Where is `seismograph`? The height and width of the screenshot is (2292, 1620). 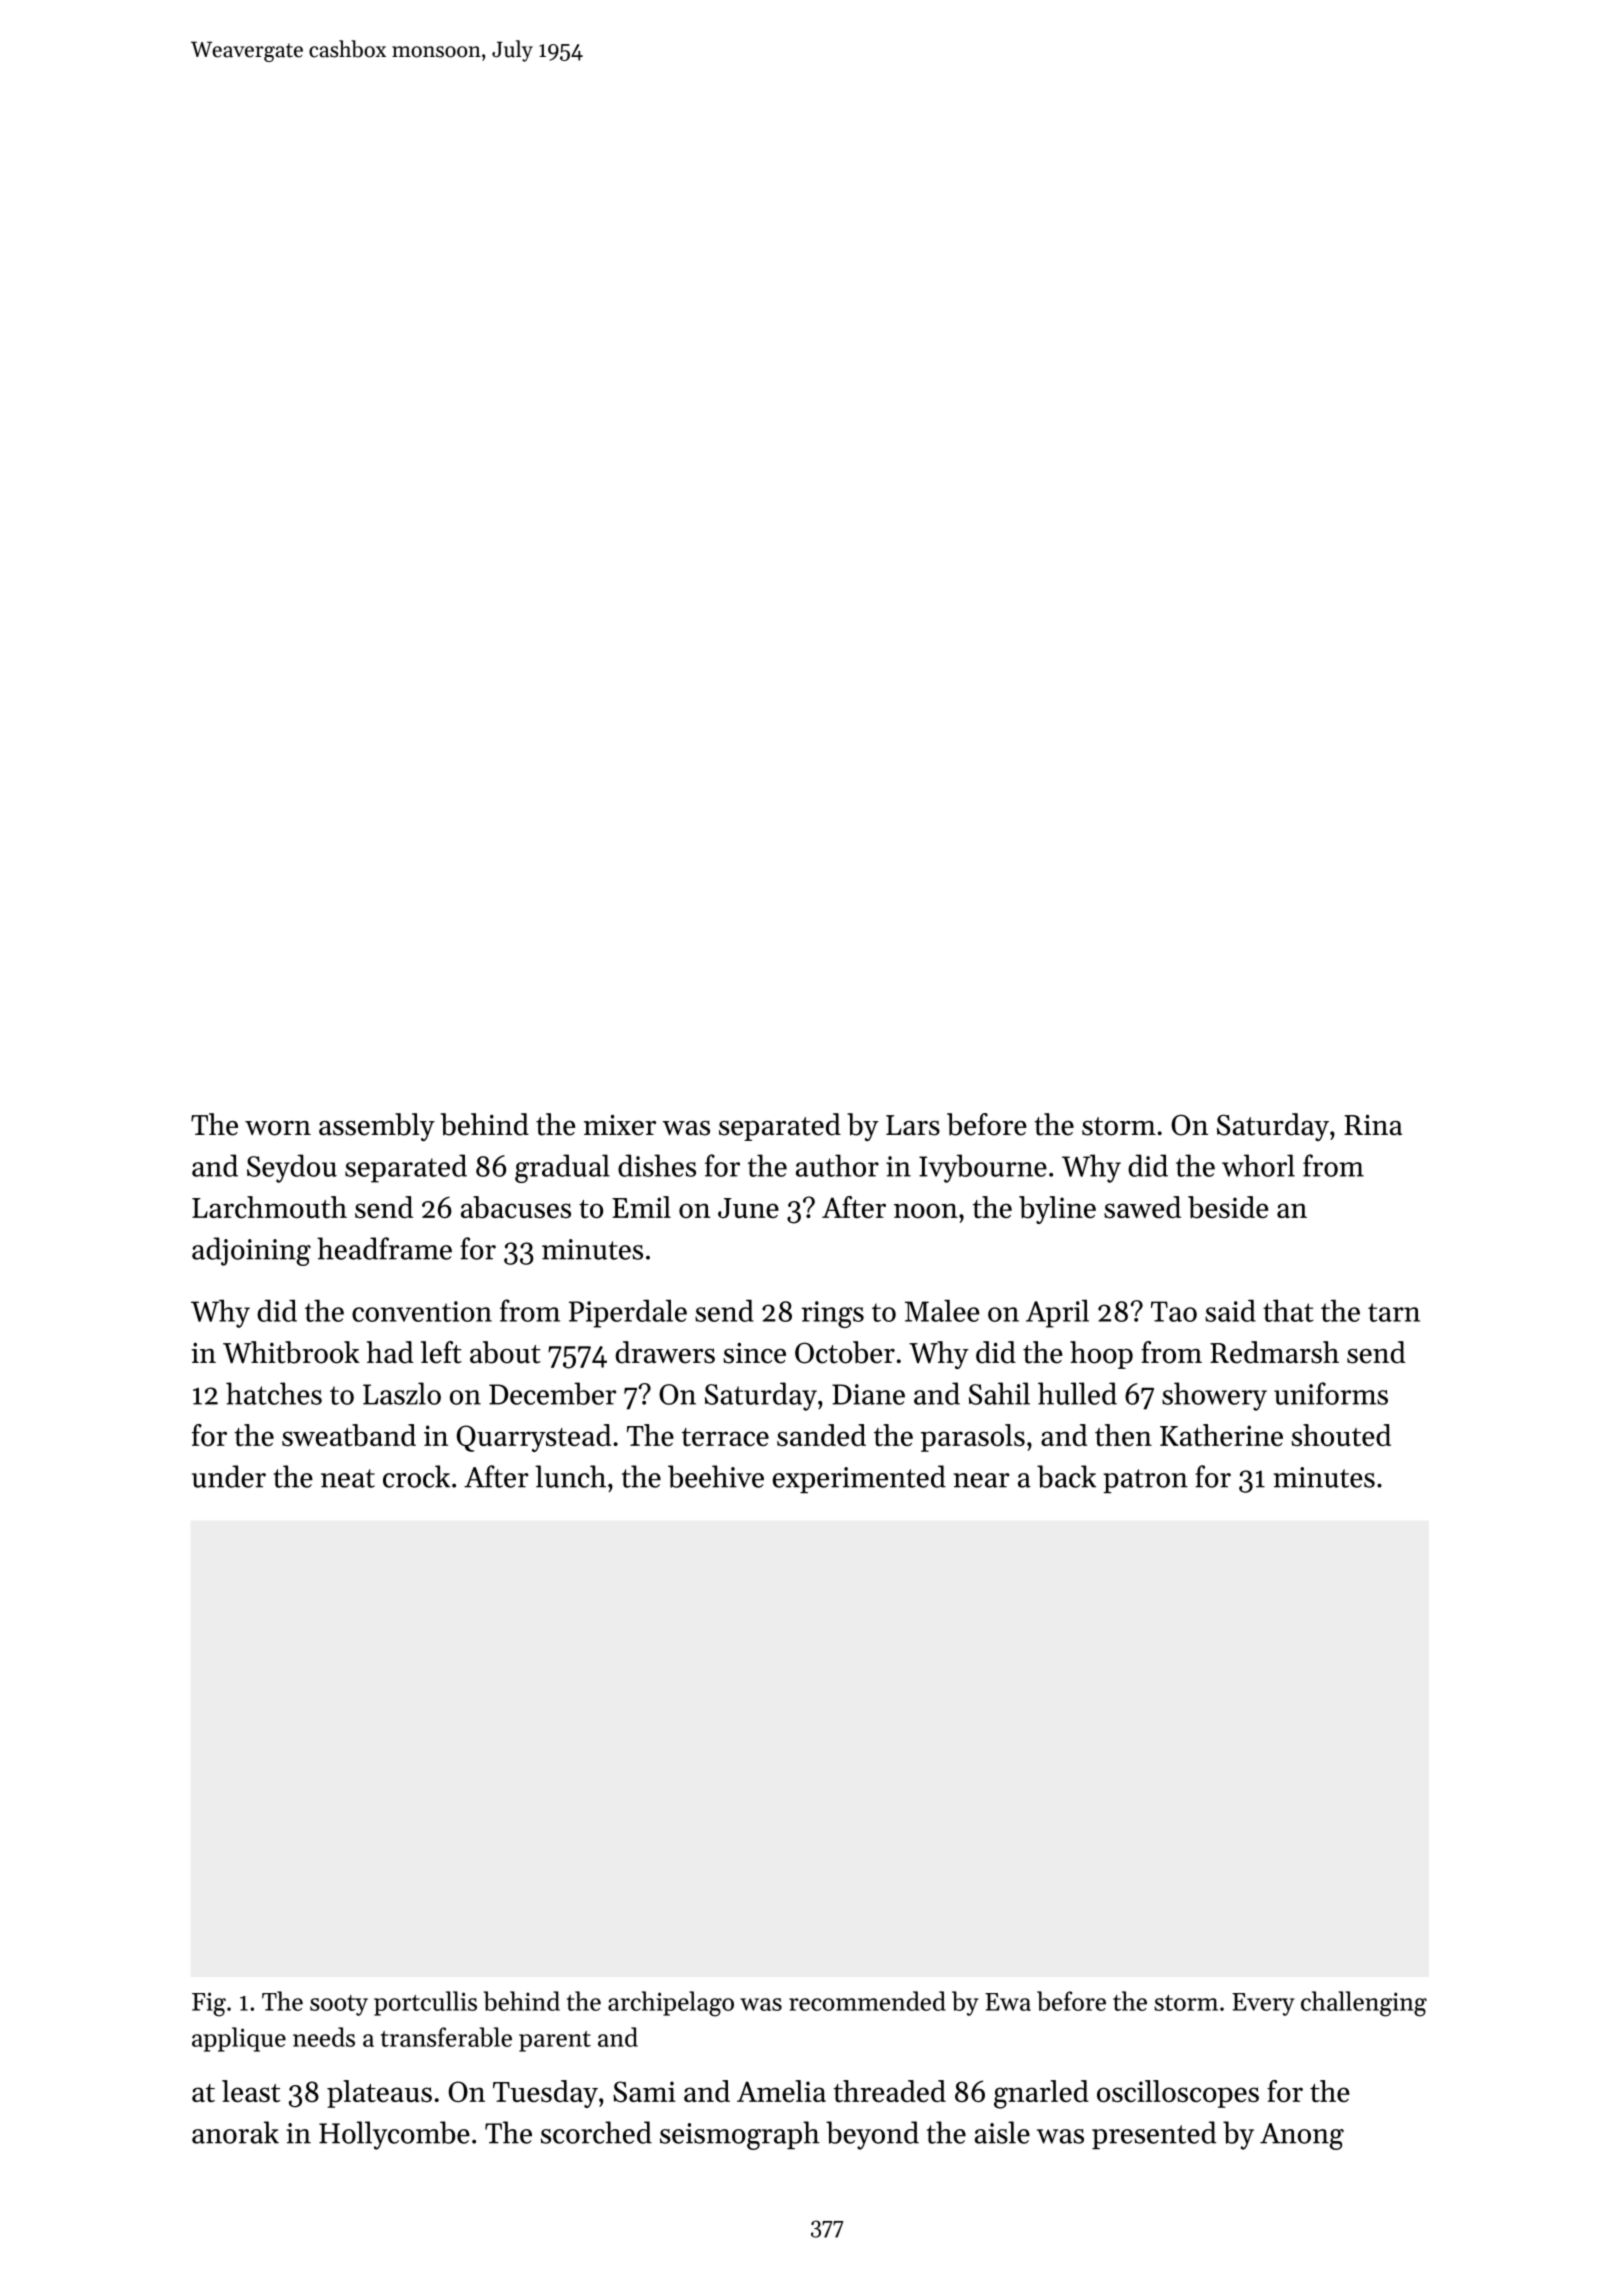
seismograph is located at coordinates (740, 2135).
